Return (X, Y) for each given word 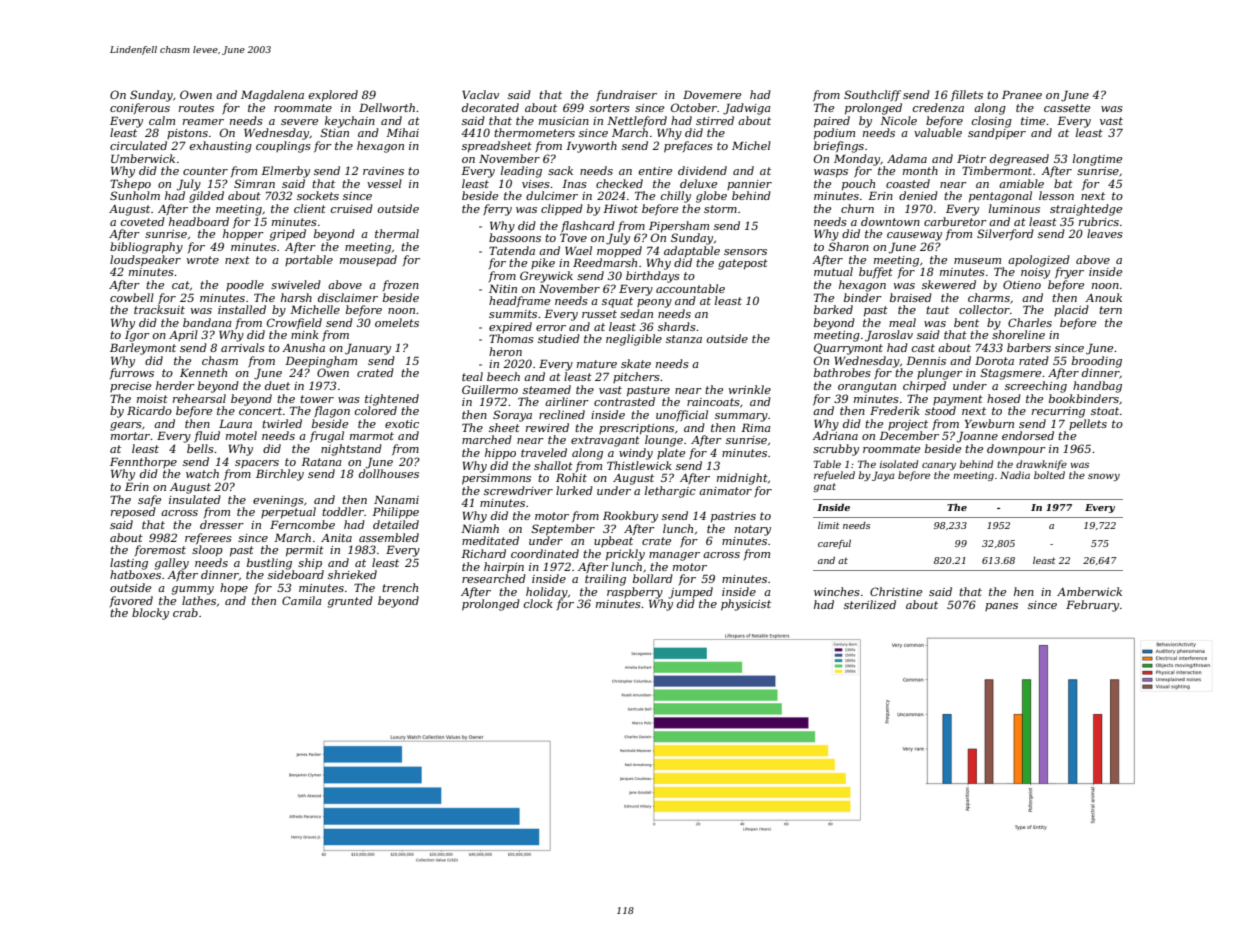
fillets (967, 95)
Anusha (303, 347)
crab (185, 612)
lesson (1056, 195)
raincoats (713, 402)
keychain (350, 122)
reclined (562, 414)
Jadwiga (747, 109)
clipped (562, 210)
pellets (1088, 424)
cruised (352, 208)
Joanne (977, 437)
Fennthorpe (143, 462)
